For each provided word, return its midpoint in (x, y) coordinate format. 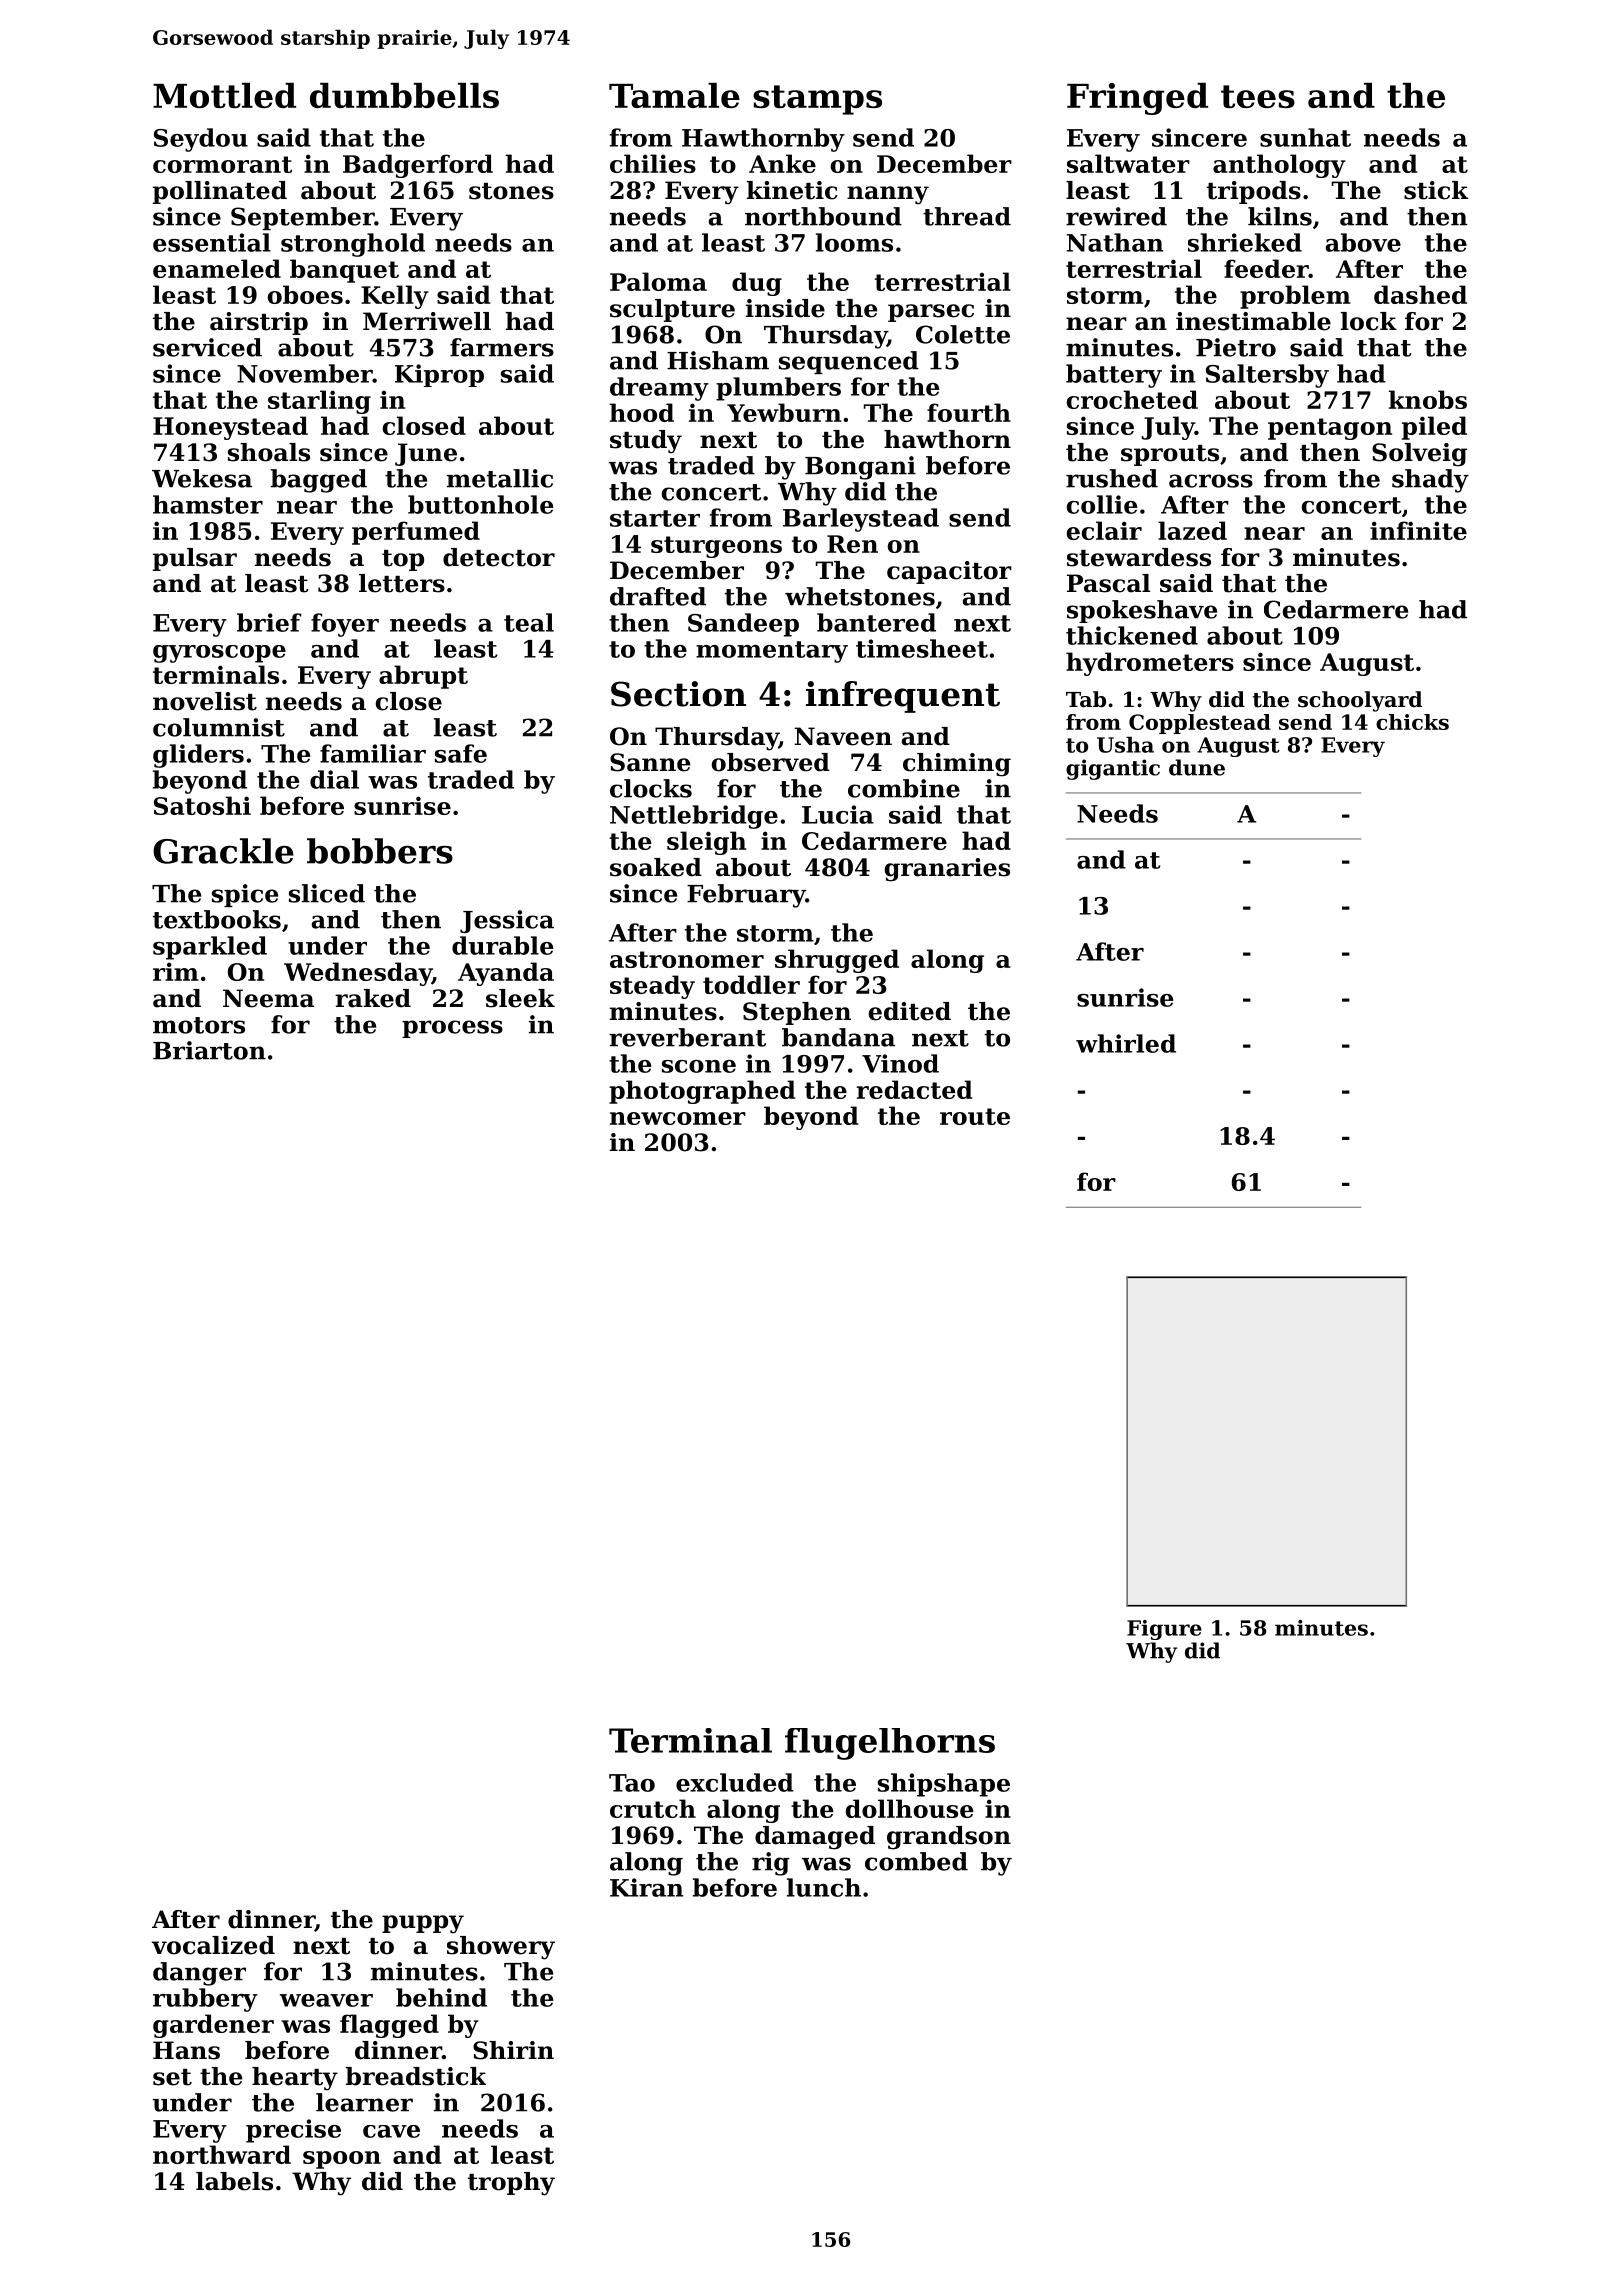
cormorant (222, 164)
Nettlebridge (694, 817)
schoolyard (1360, 701)
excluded (735, 1782)
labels (234, 2181)
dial (334, 779)
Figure (1164, 1630)
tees (1258, 96)
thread (967, 216)
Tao (632, 1783)
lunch (824, 1887)
